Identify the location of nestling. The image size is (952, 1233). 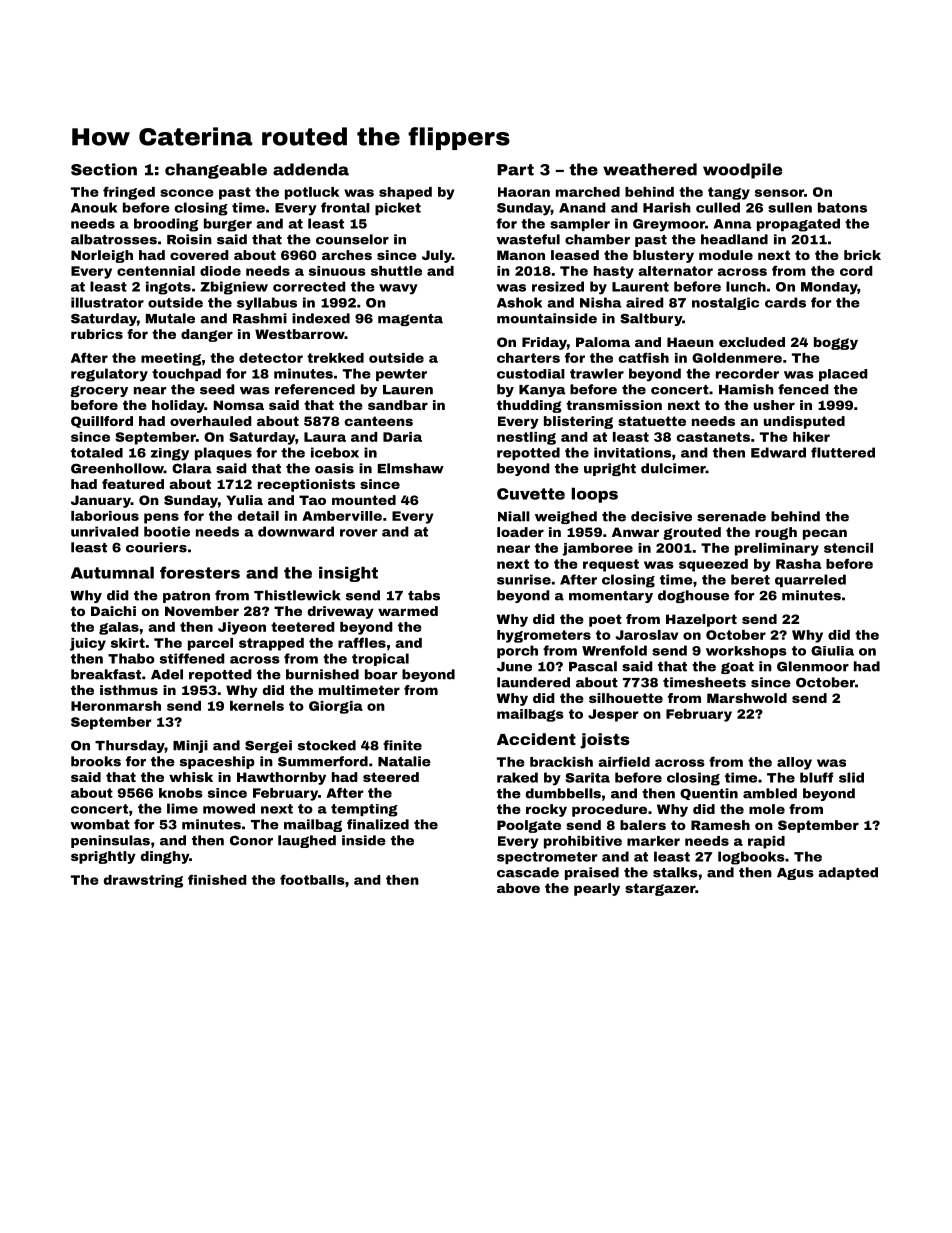
(526, 438).
